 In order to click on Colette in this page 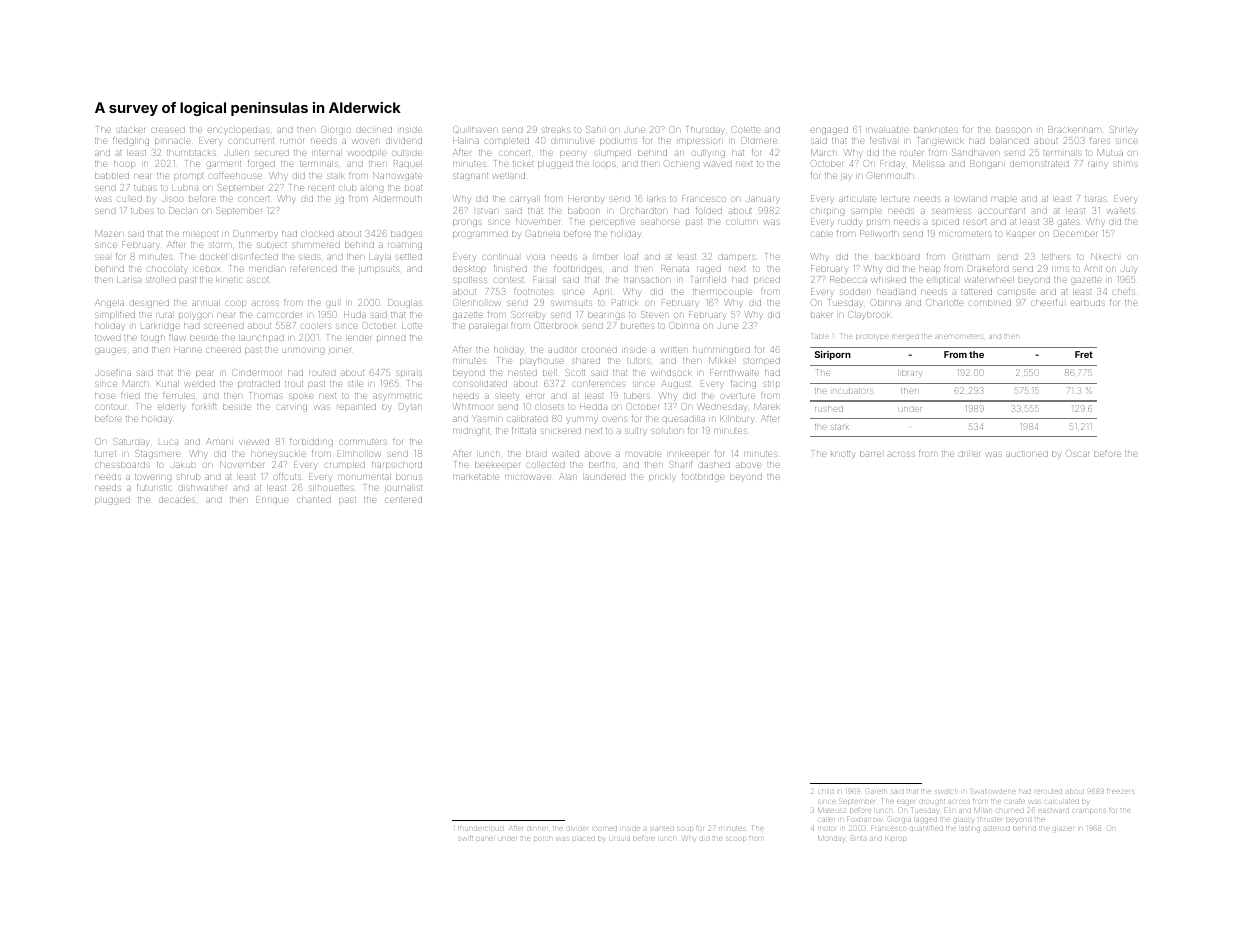, I will do `click(746, 129)`.
